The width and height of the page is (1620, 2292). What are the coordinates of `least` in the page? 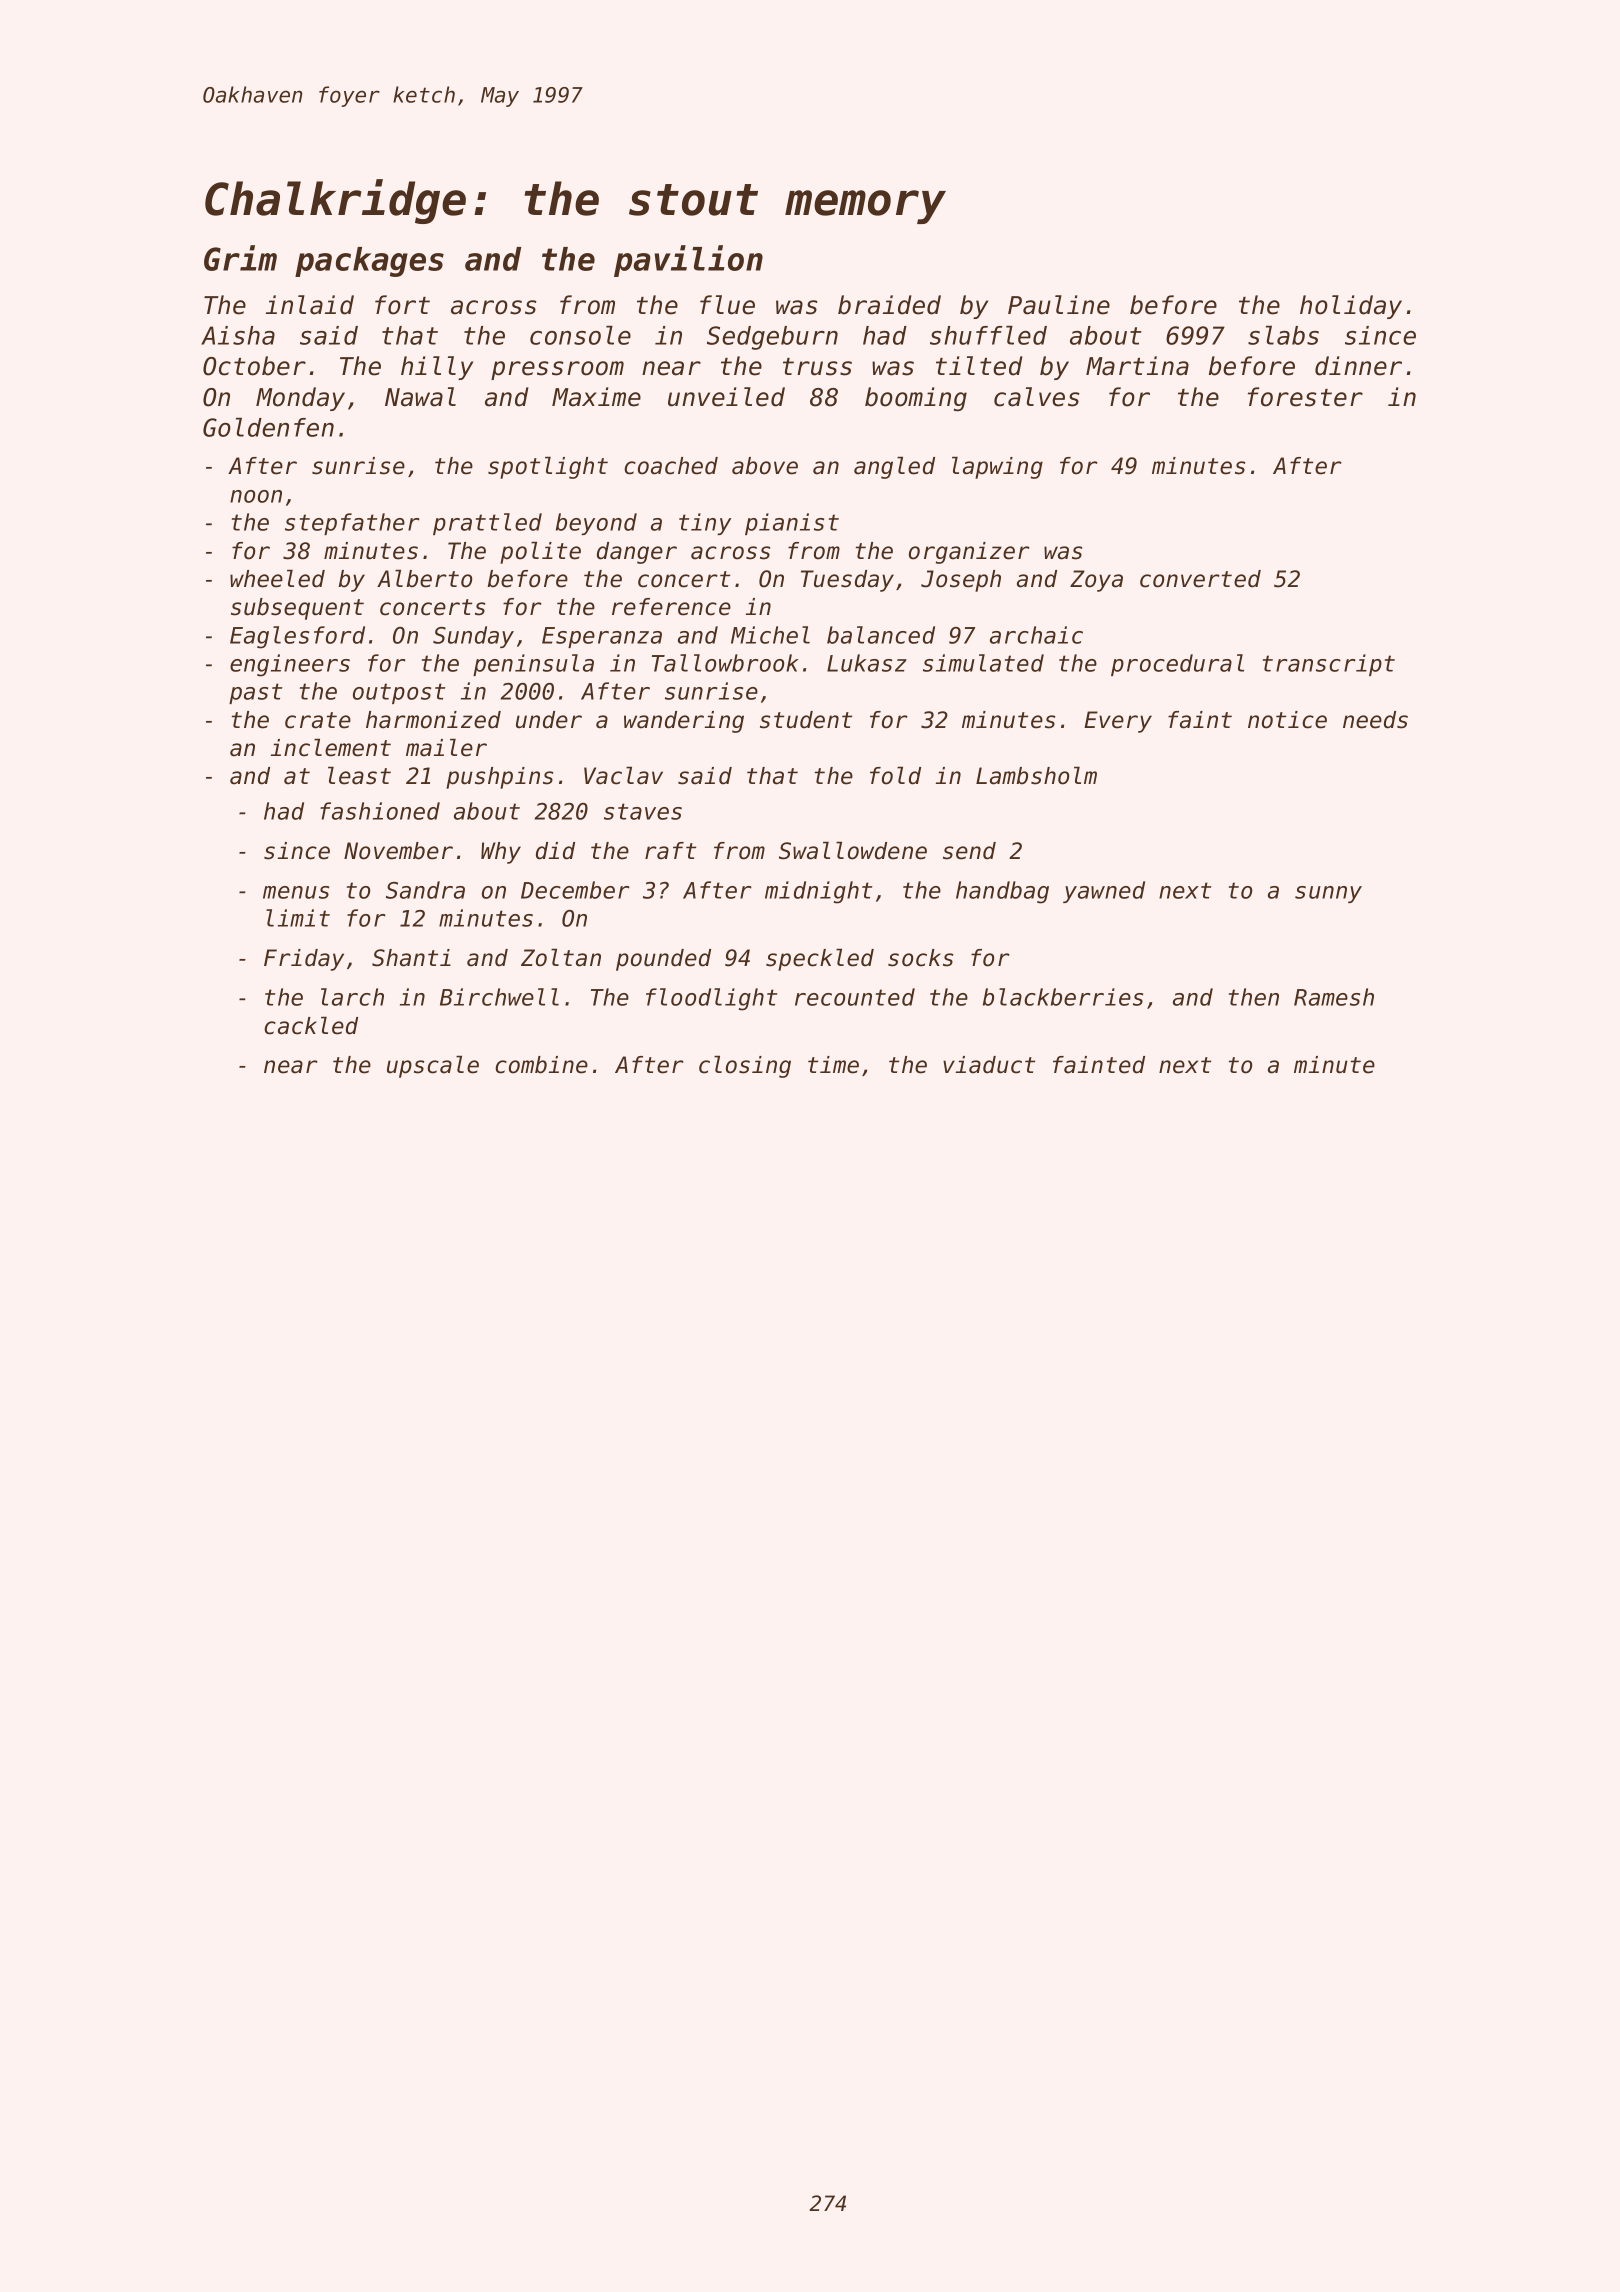 It's located at (359, 775).
